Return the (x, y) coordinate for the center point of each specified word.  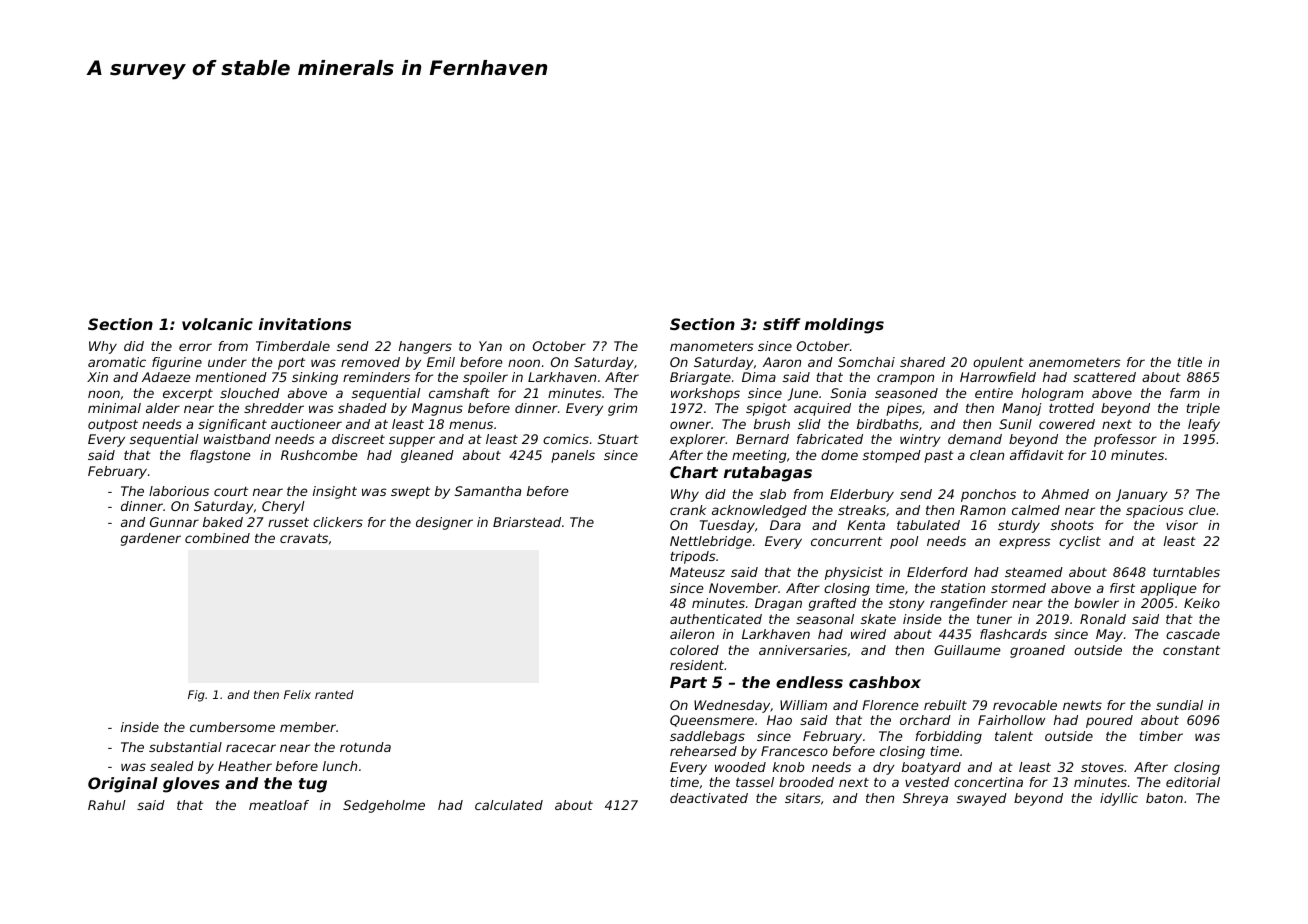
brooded (806, 782)
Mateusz (697, 572)
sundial (1179, 705)
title (1190, 362)
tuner (994, 619)
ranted (334, 694)
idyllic (1119, 799)
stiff (782, 324)
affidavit (1037, 455)
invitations (305, 324)
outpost (113, 425)
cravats (304, 538)
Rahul (107, 805)
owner (690, 425)
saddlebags (707, 737)
